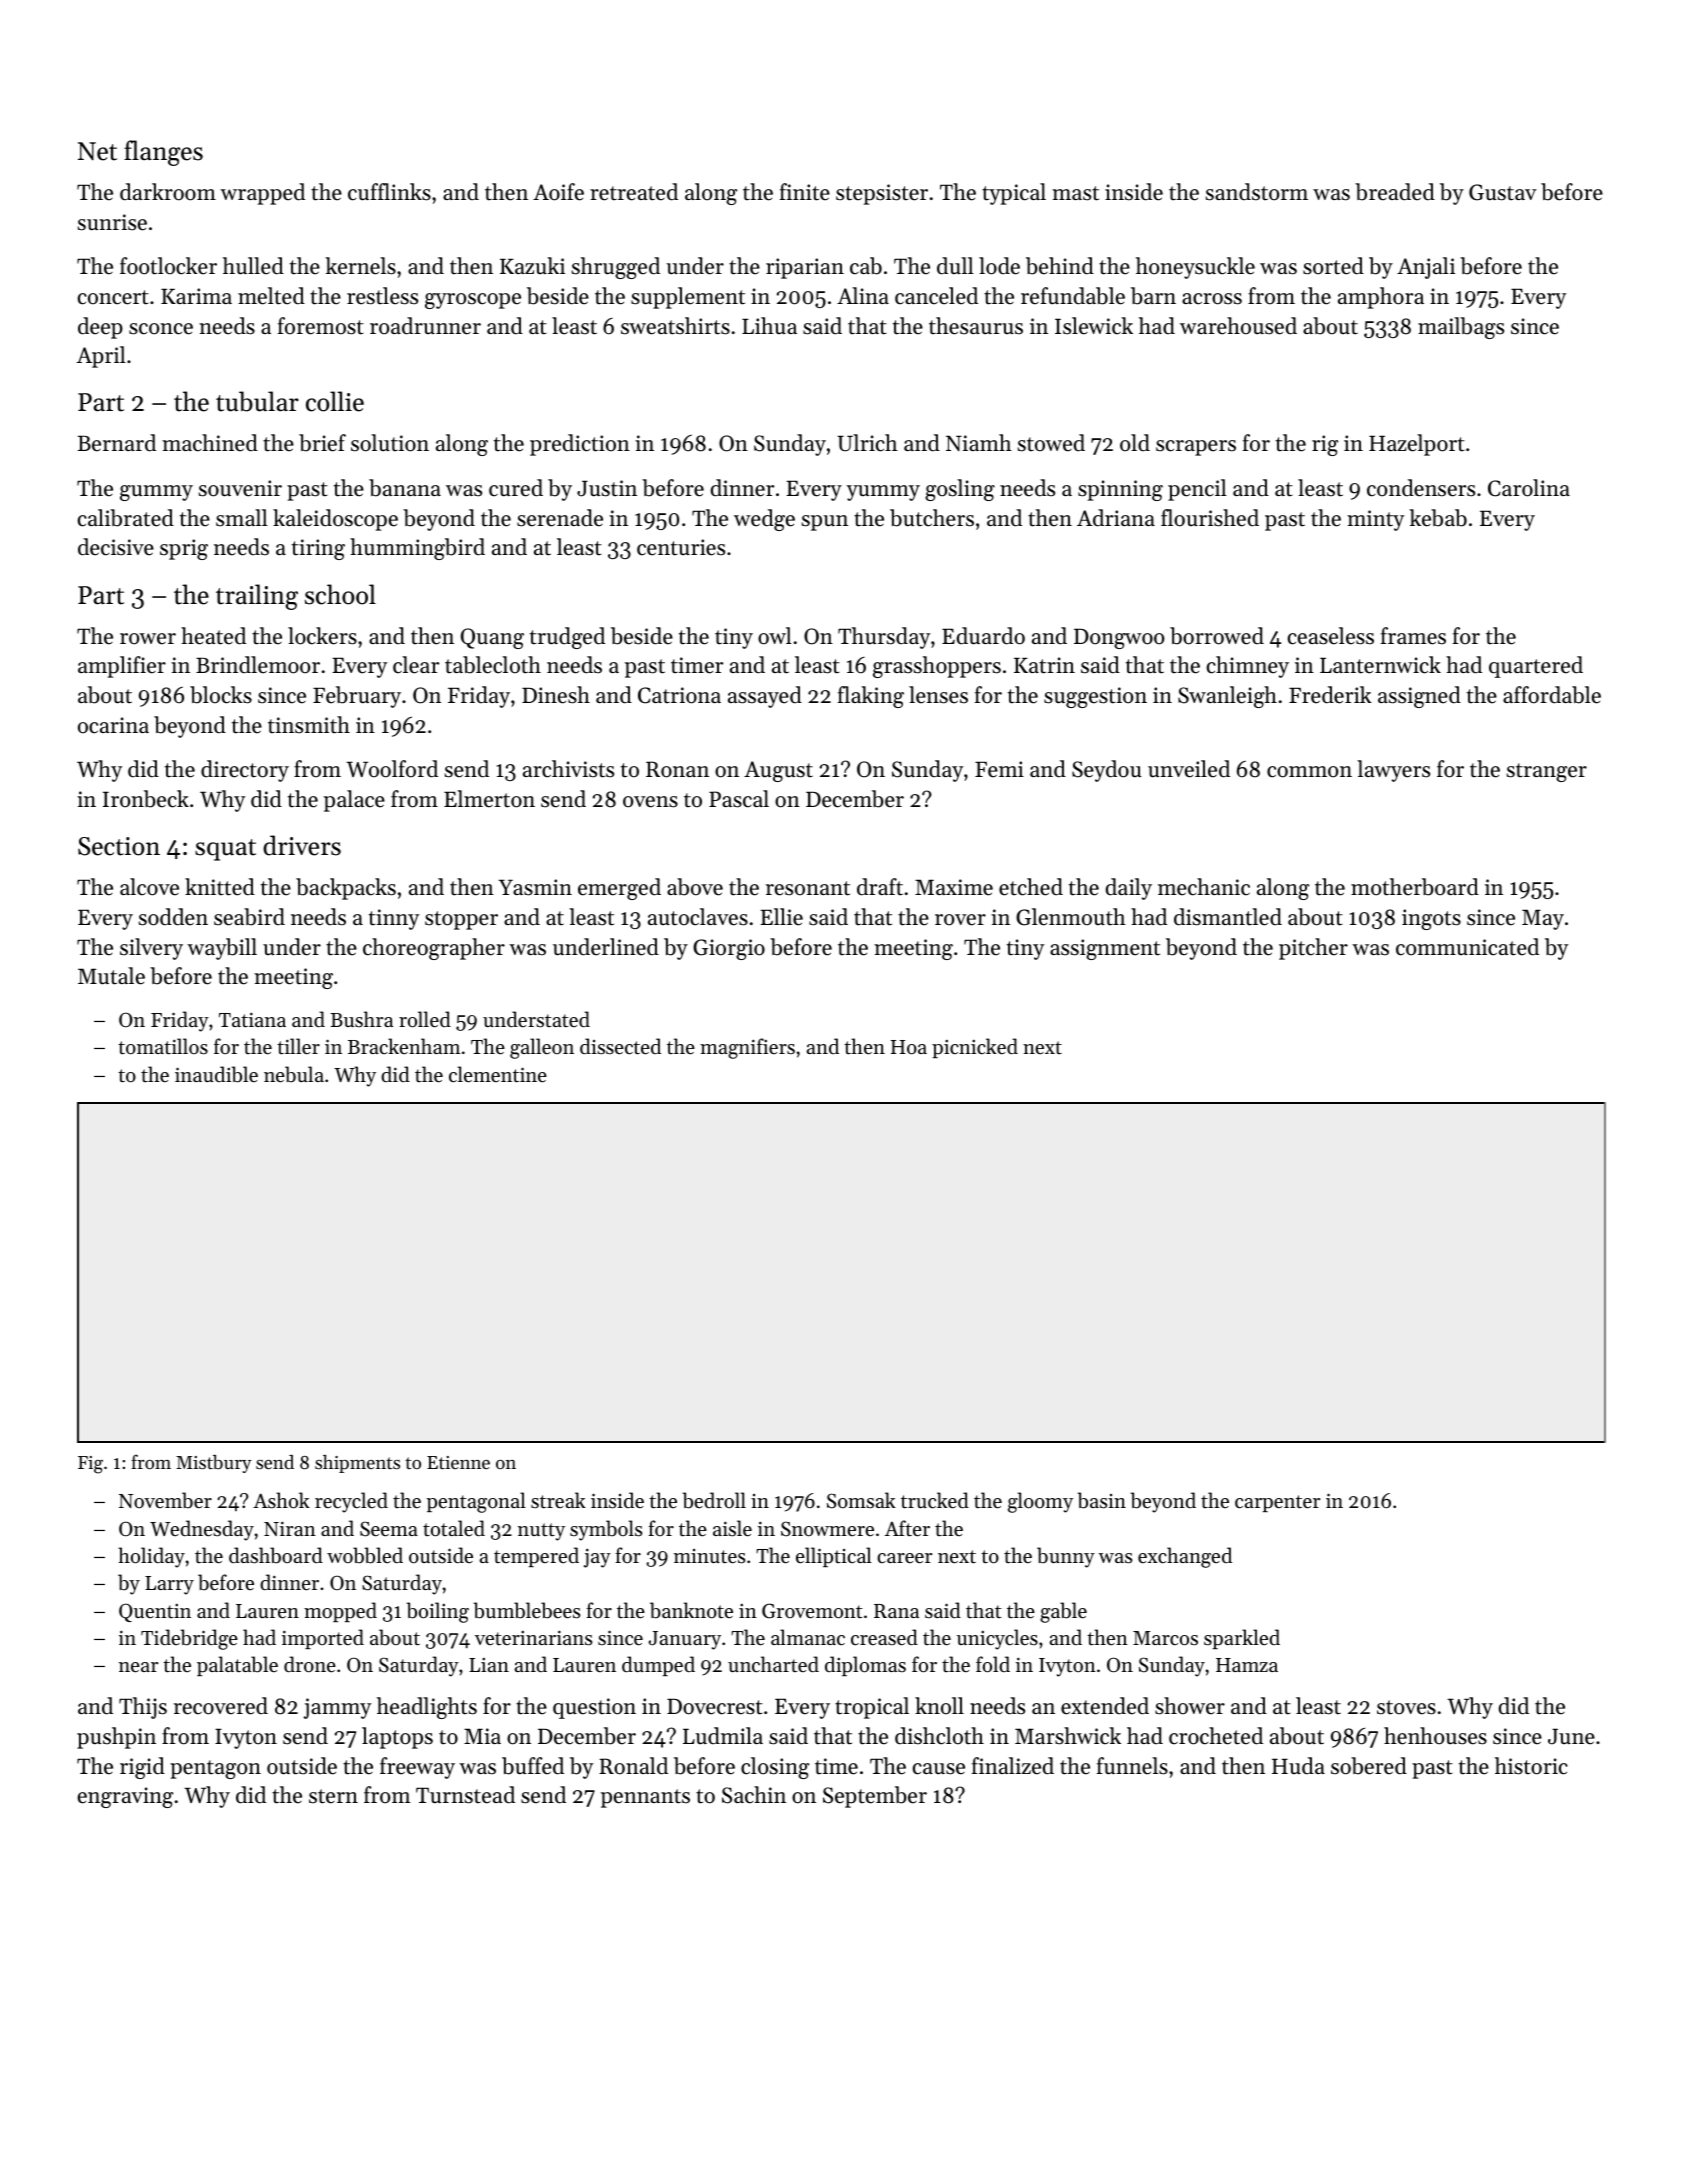 The width and height of the screenshot is (1683, 2178). Describe the element at coordinates (875, 1797) in the screenshot. I see `September` at that location.
